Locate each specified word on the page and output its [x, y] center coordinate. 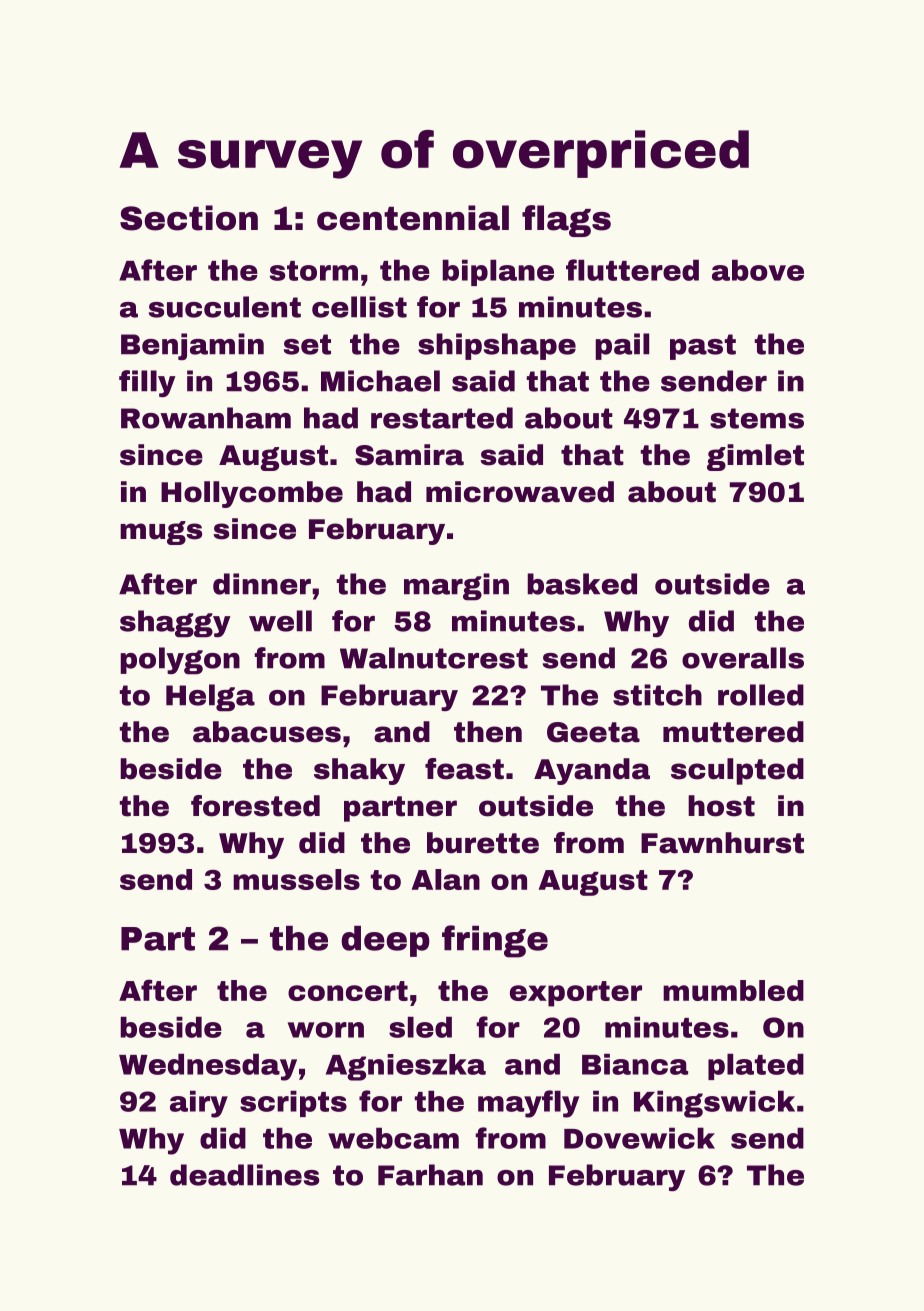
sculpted [737, 771]
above [758, 270]
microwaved [520, 492]
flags [566, 221]
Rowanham [206, 418]
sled [420, 1027]
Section [189, 218]
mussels [296, 879]
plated [756, 1066]
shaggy [175, 624]
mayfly [528, 1104]
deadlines [244, 1175]
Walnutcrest [434, 658]
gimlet [755, 457]
